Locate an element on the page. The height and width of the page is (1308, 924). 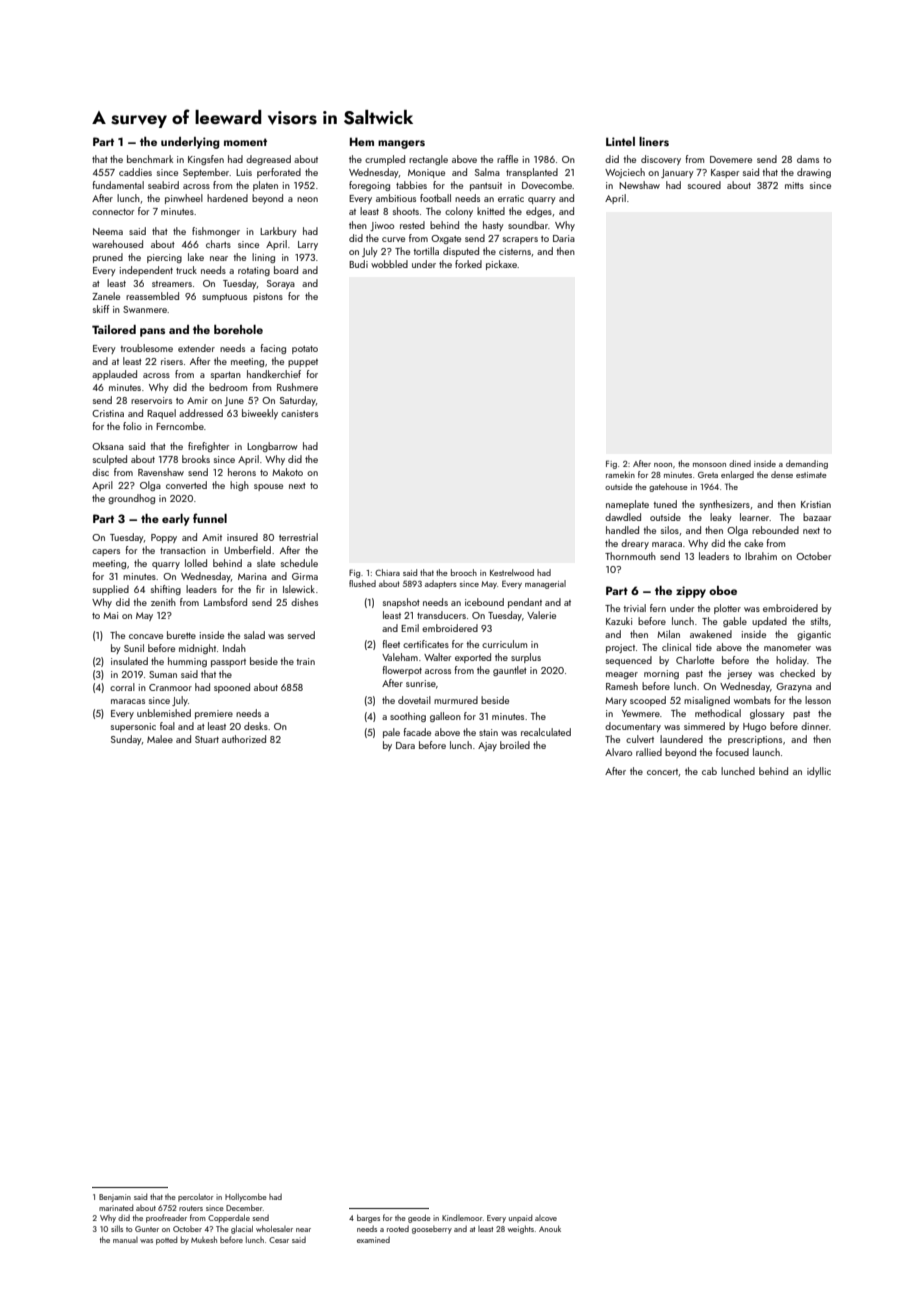
Sunday is located at coordinates (126, 740).
